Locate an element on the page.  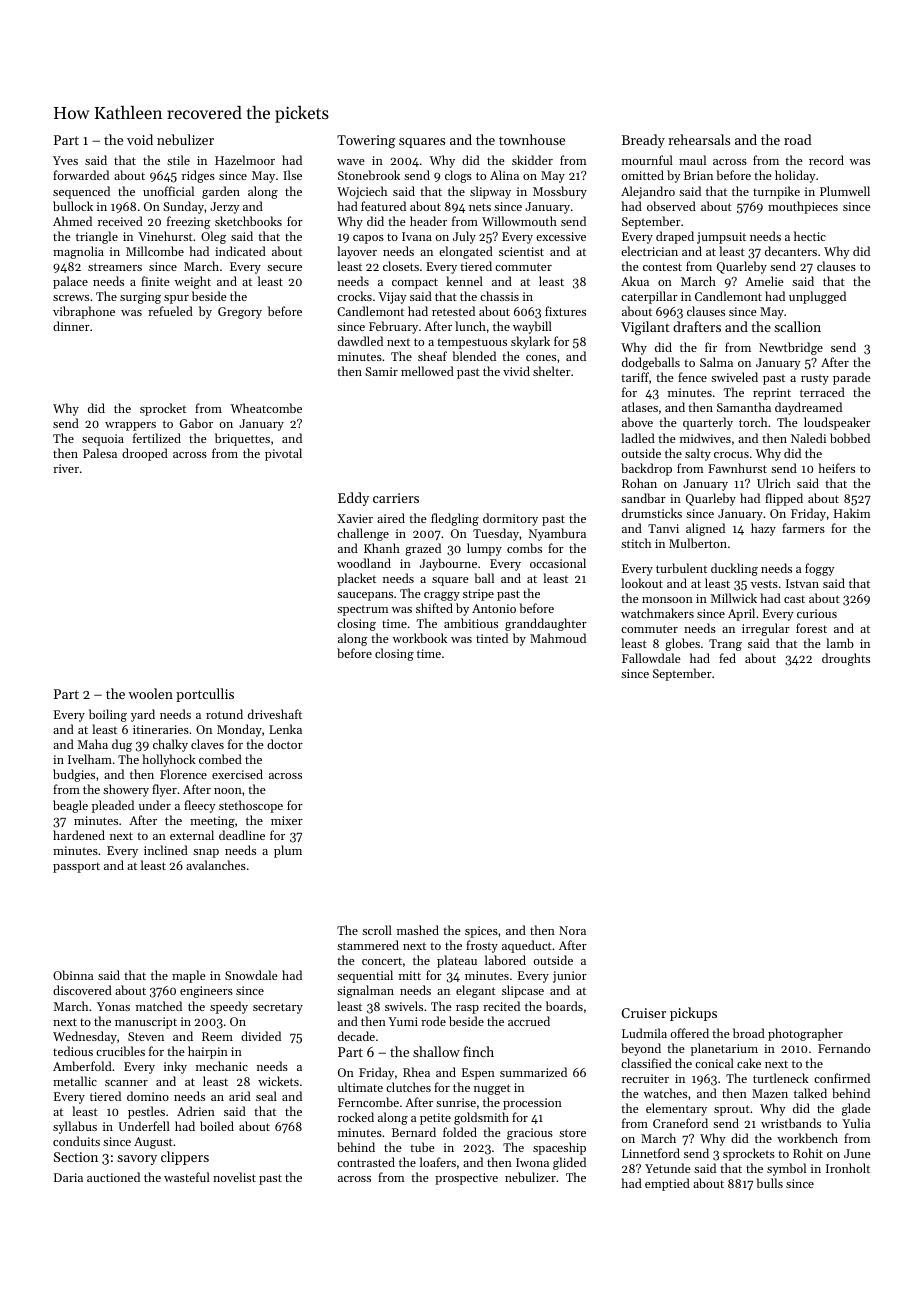
observed is located at coordinates (671, 206).
